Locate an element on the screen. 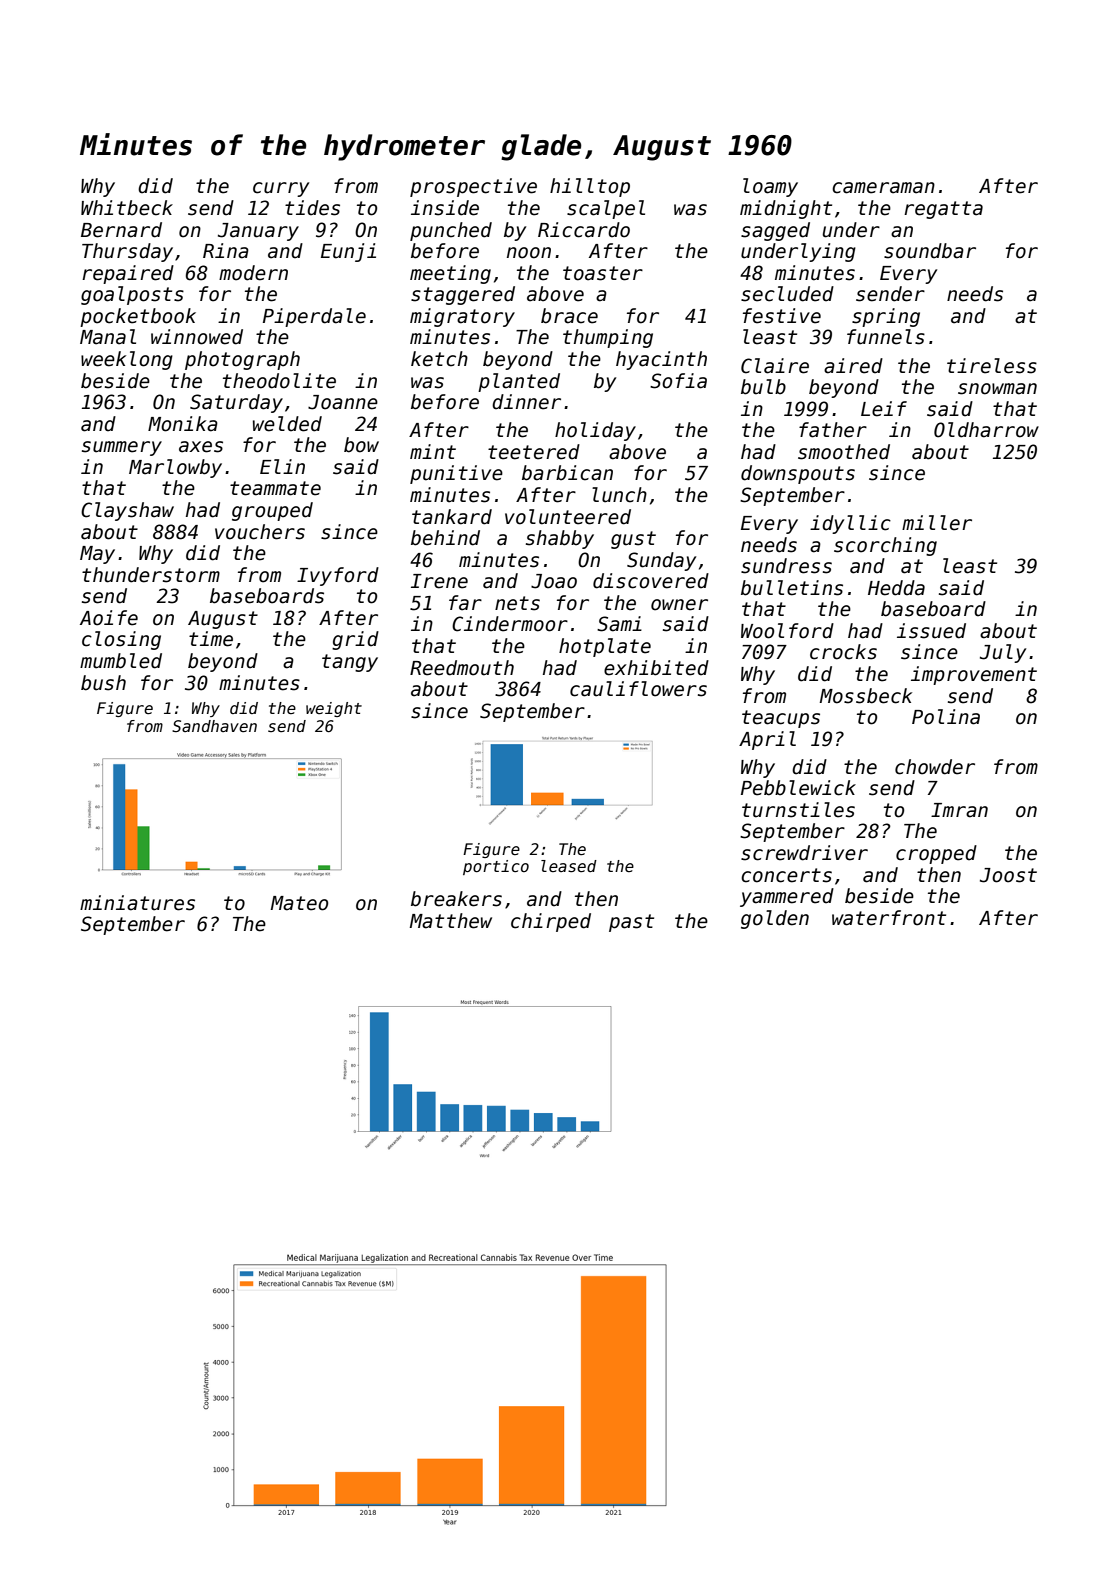  Whitbeck is located at coordinates (127, 208).
